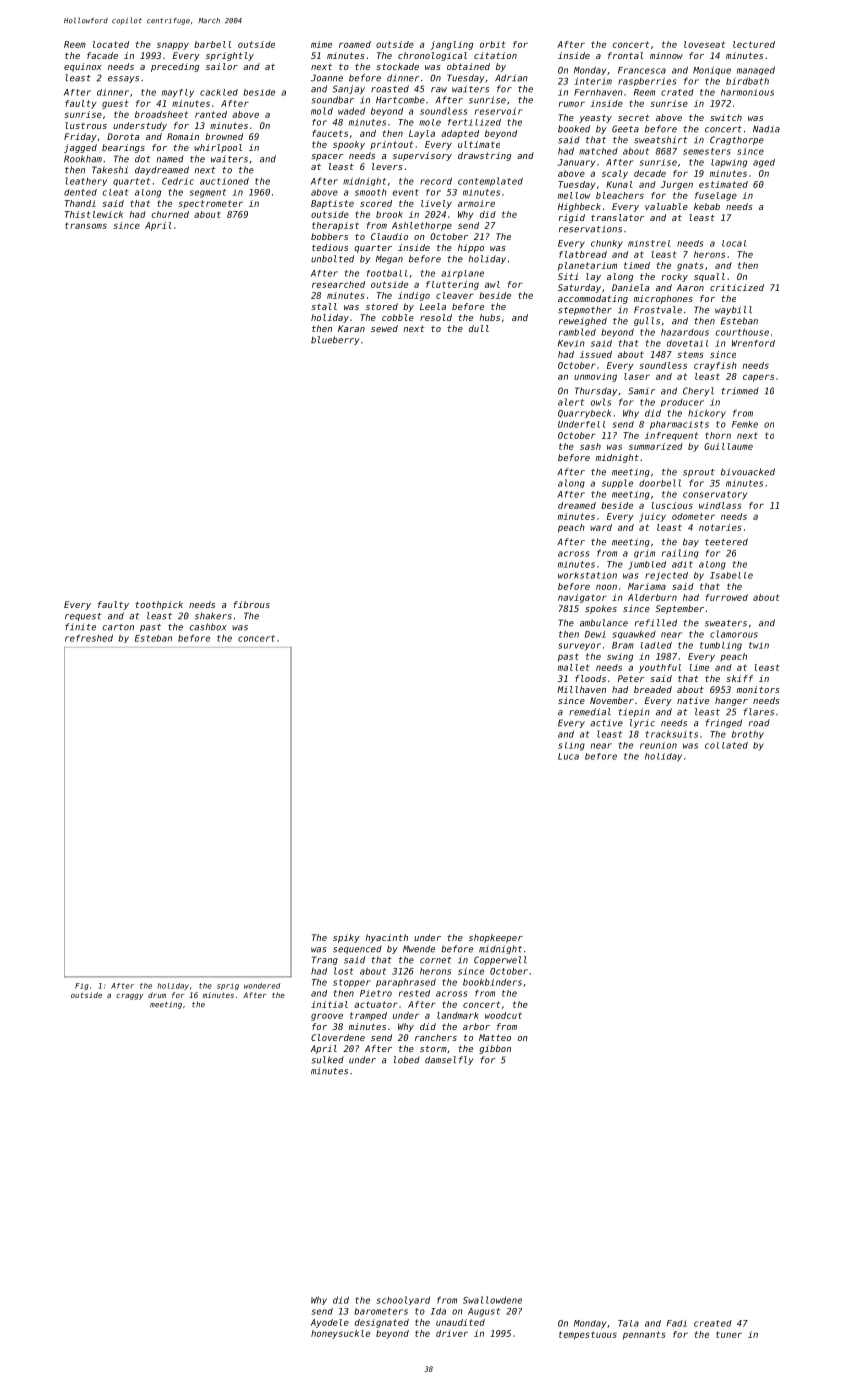 The width and height of the screenshot is (849, 1400). I want to click on harmonious, so click(747, 92).
